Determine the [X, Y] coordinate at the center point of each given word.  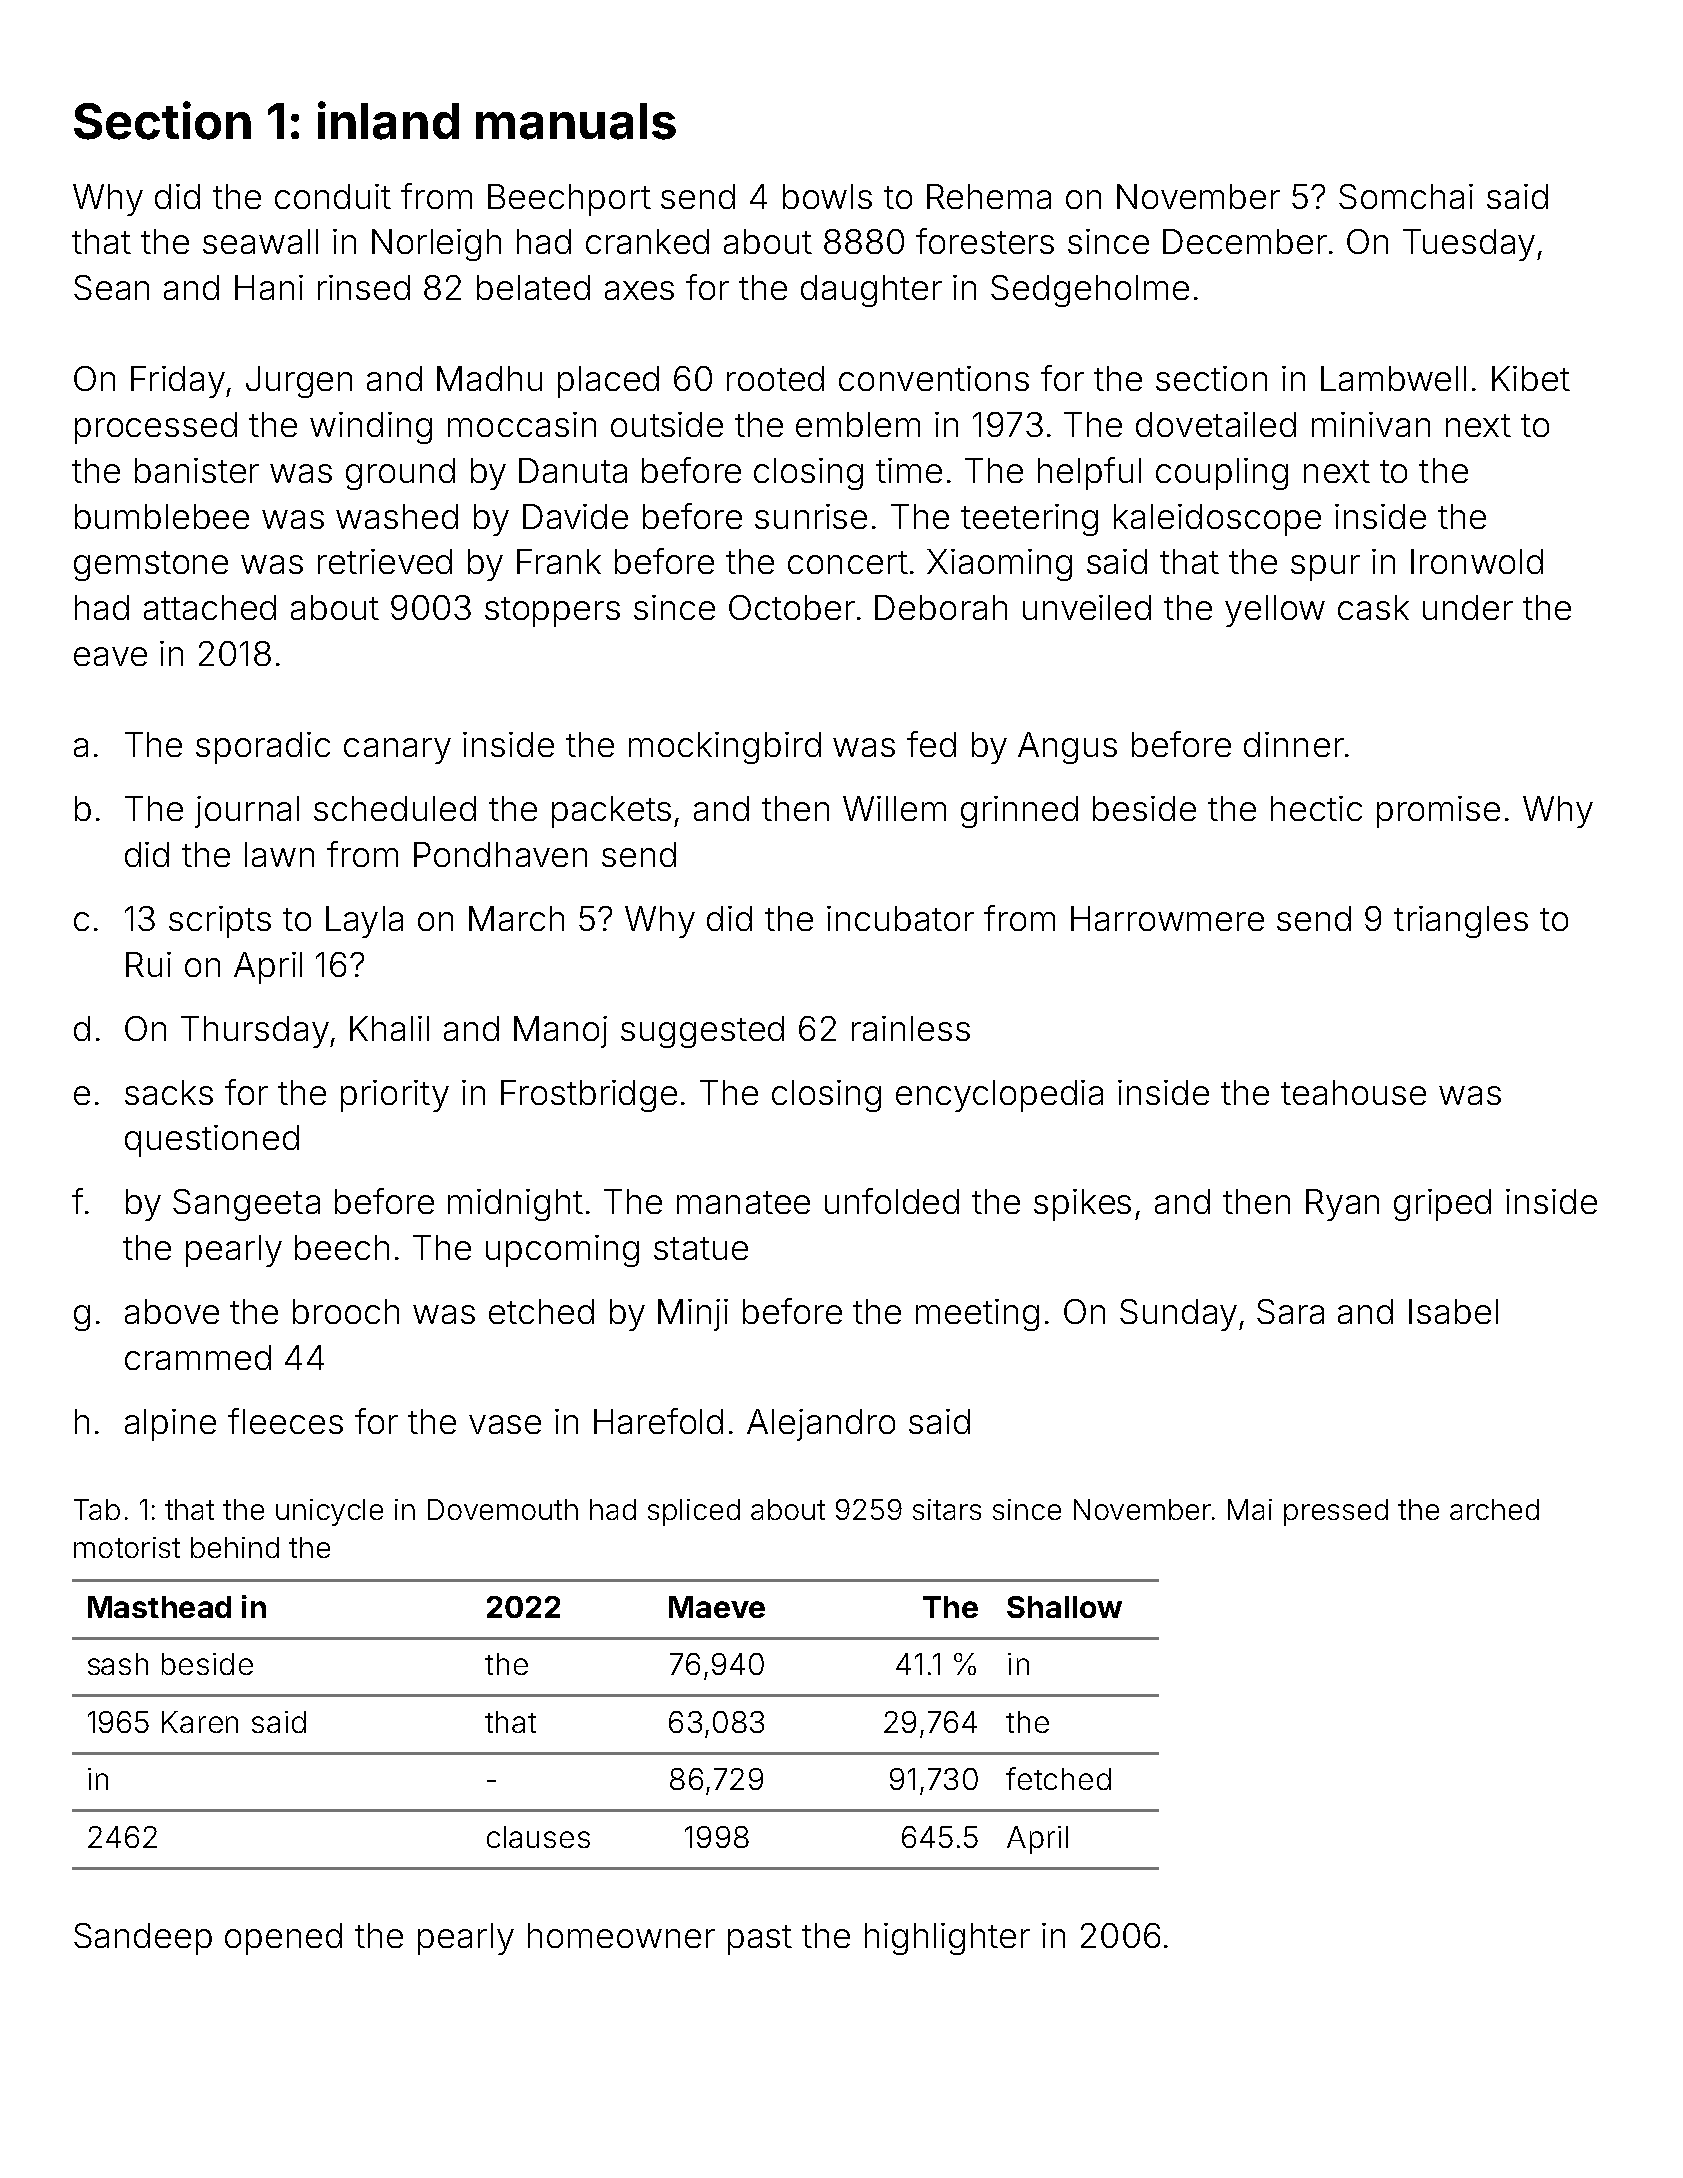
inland [388, 120]
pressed [1336, 1512]
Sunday [1178, 1315]
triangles [1461, 922]
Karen [200, 1722]
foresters [985, 241]
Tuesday [1469, 245]
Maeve [717, 1607]
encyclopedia [999, 1096]
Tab [97, 1509]
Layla [364, 922]
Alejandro [821, 1425]
